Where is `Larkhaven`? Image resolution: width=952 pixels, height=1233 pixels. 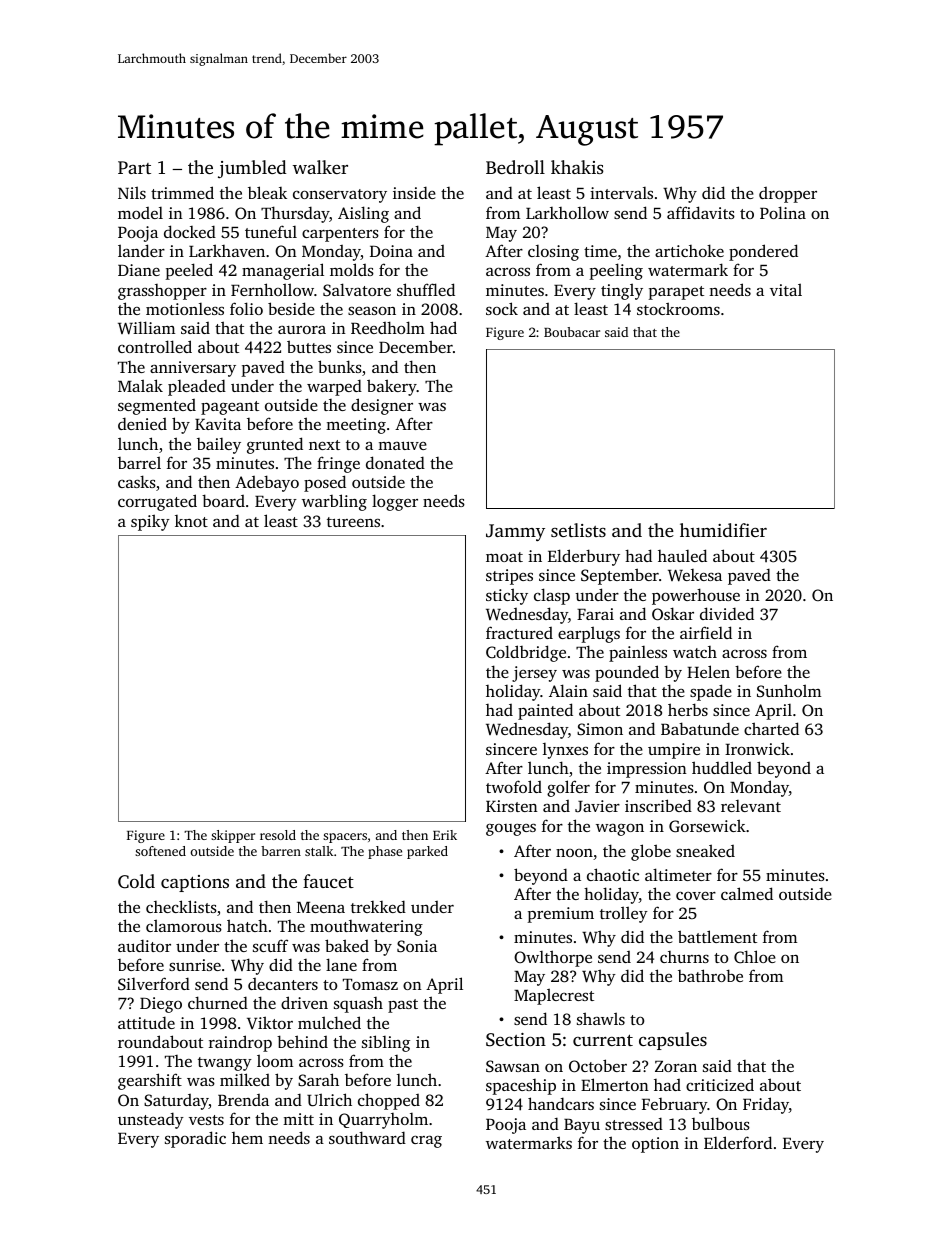
Larkhaven is located at coordinates (227, 250).
